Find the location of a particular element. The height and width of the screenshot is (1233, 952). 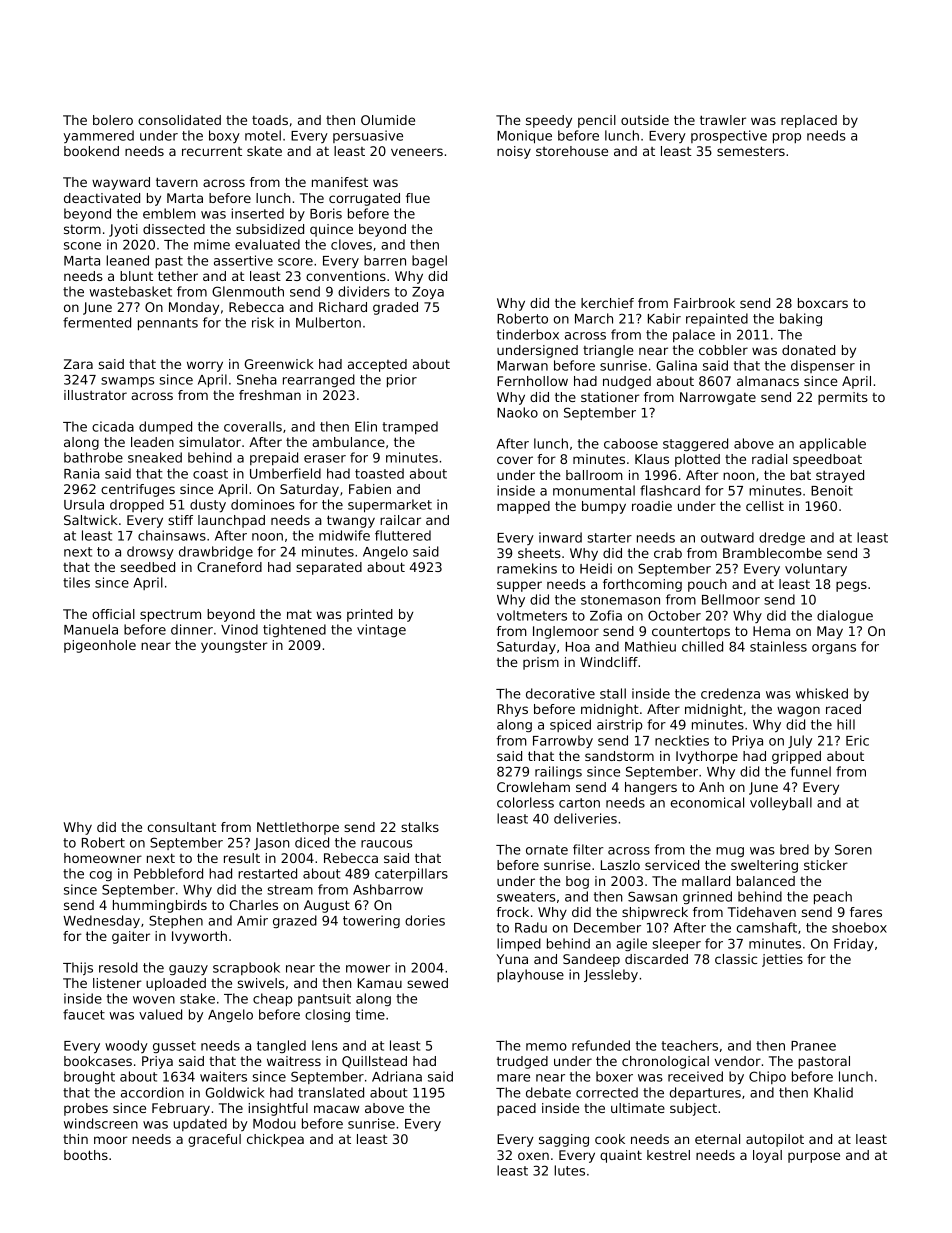

countertops is located at coordinates (691, 633).
